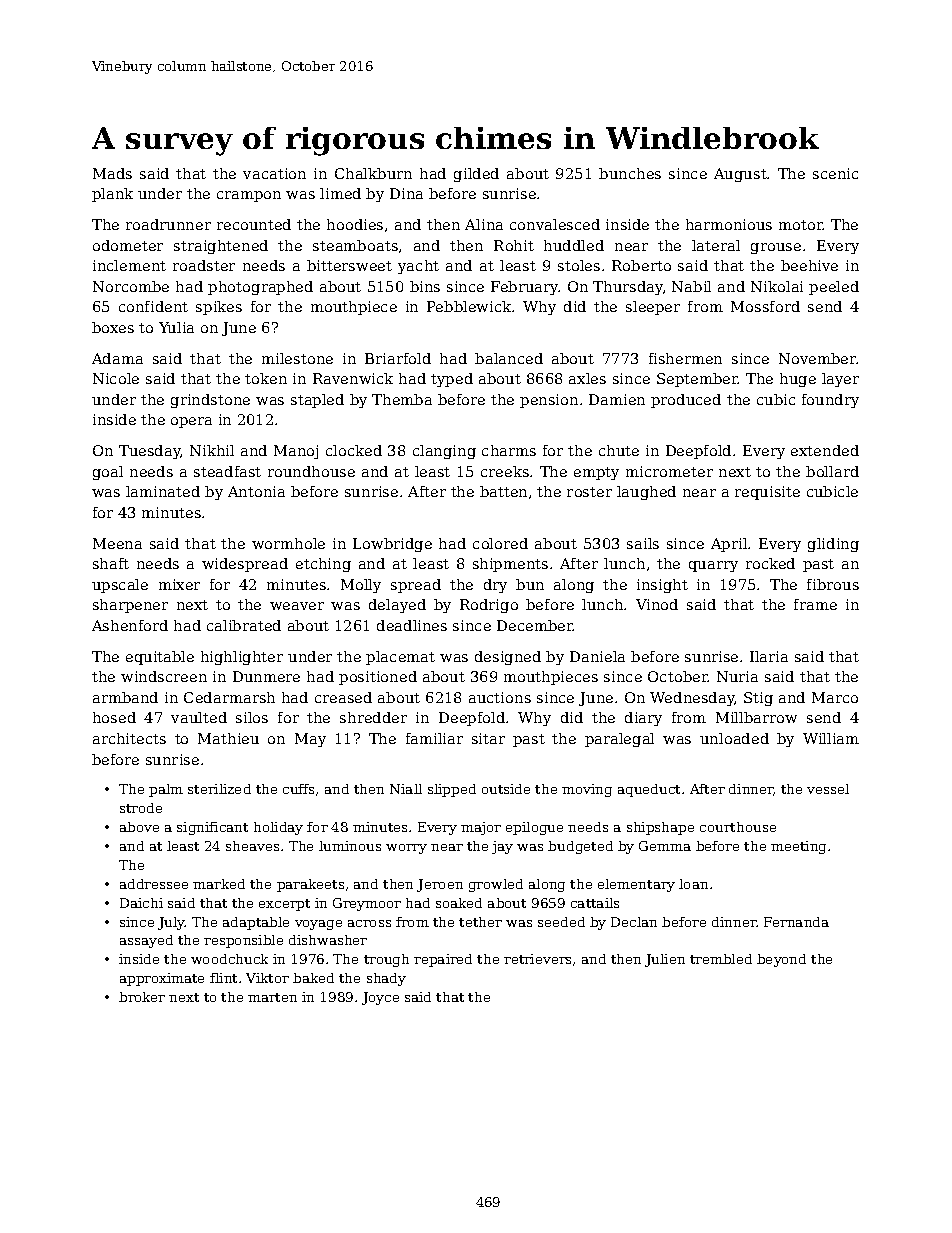  Describe the element at coordinates (204, 265) in the document. I see `roadster` at that location.
